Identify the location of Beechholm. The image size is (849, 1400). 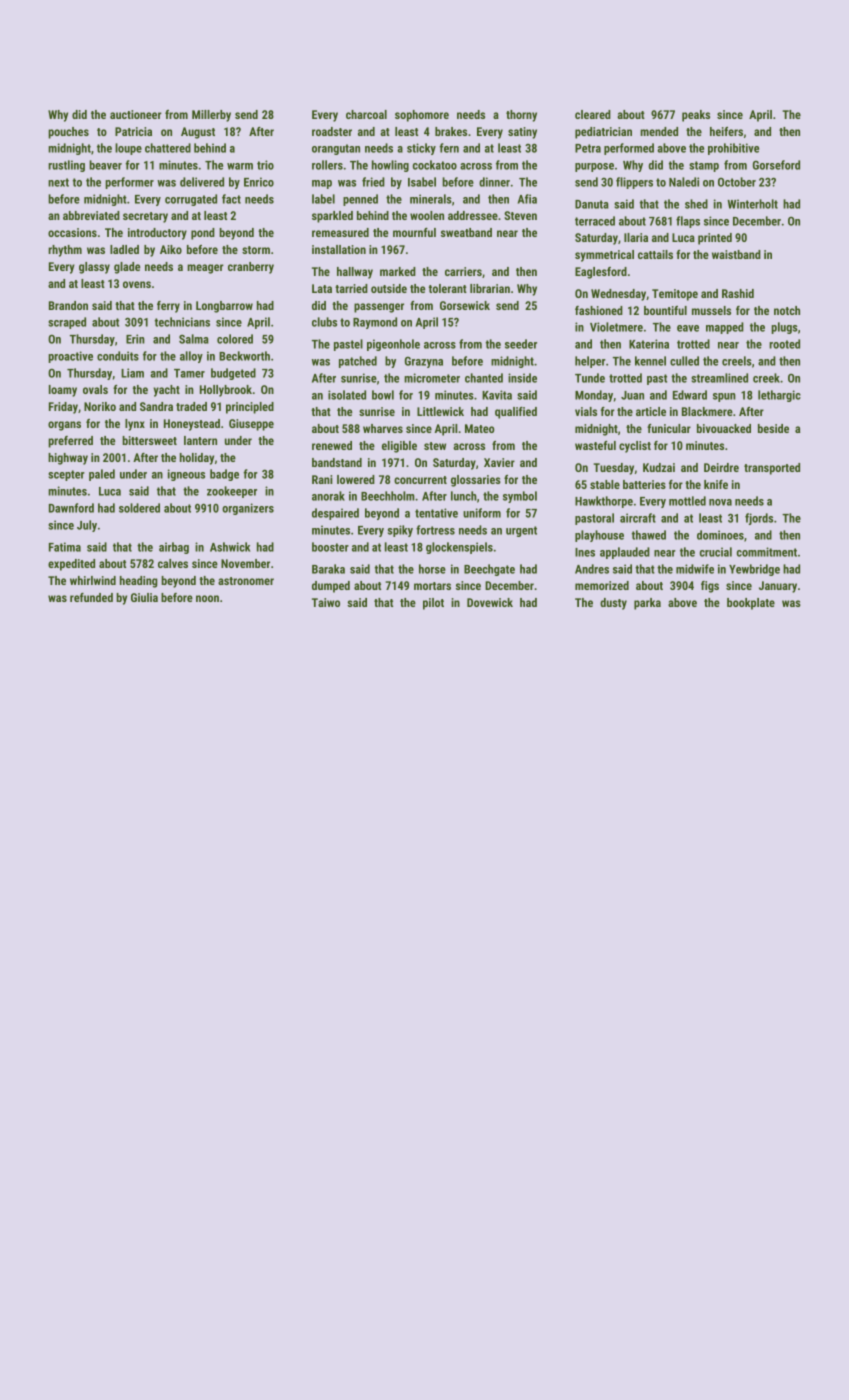
(388, 496).
